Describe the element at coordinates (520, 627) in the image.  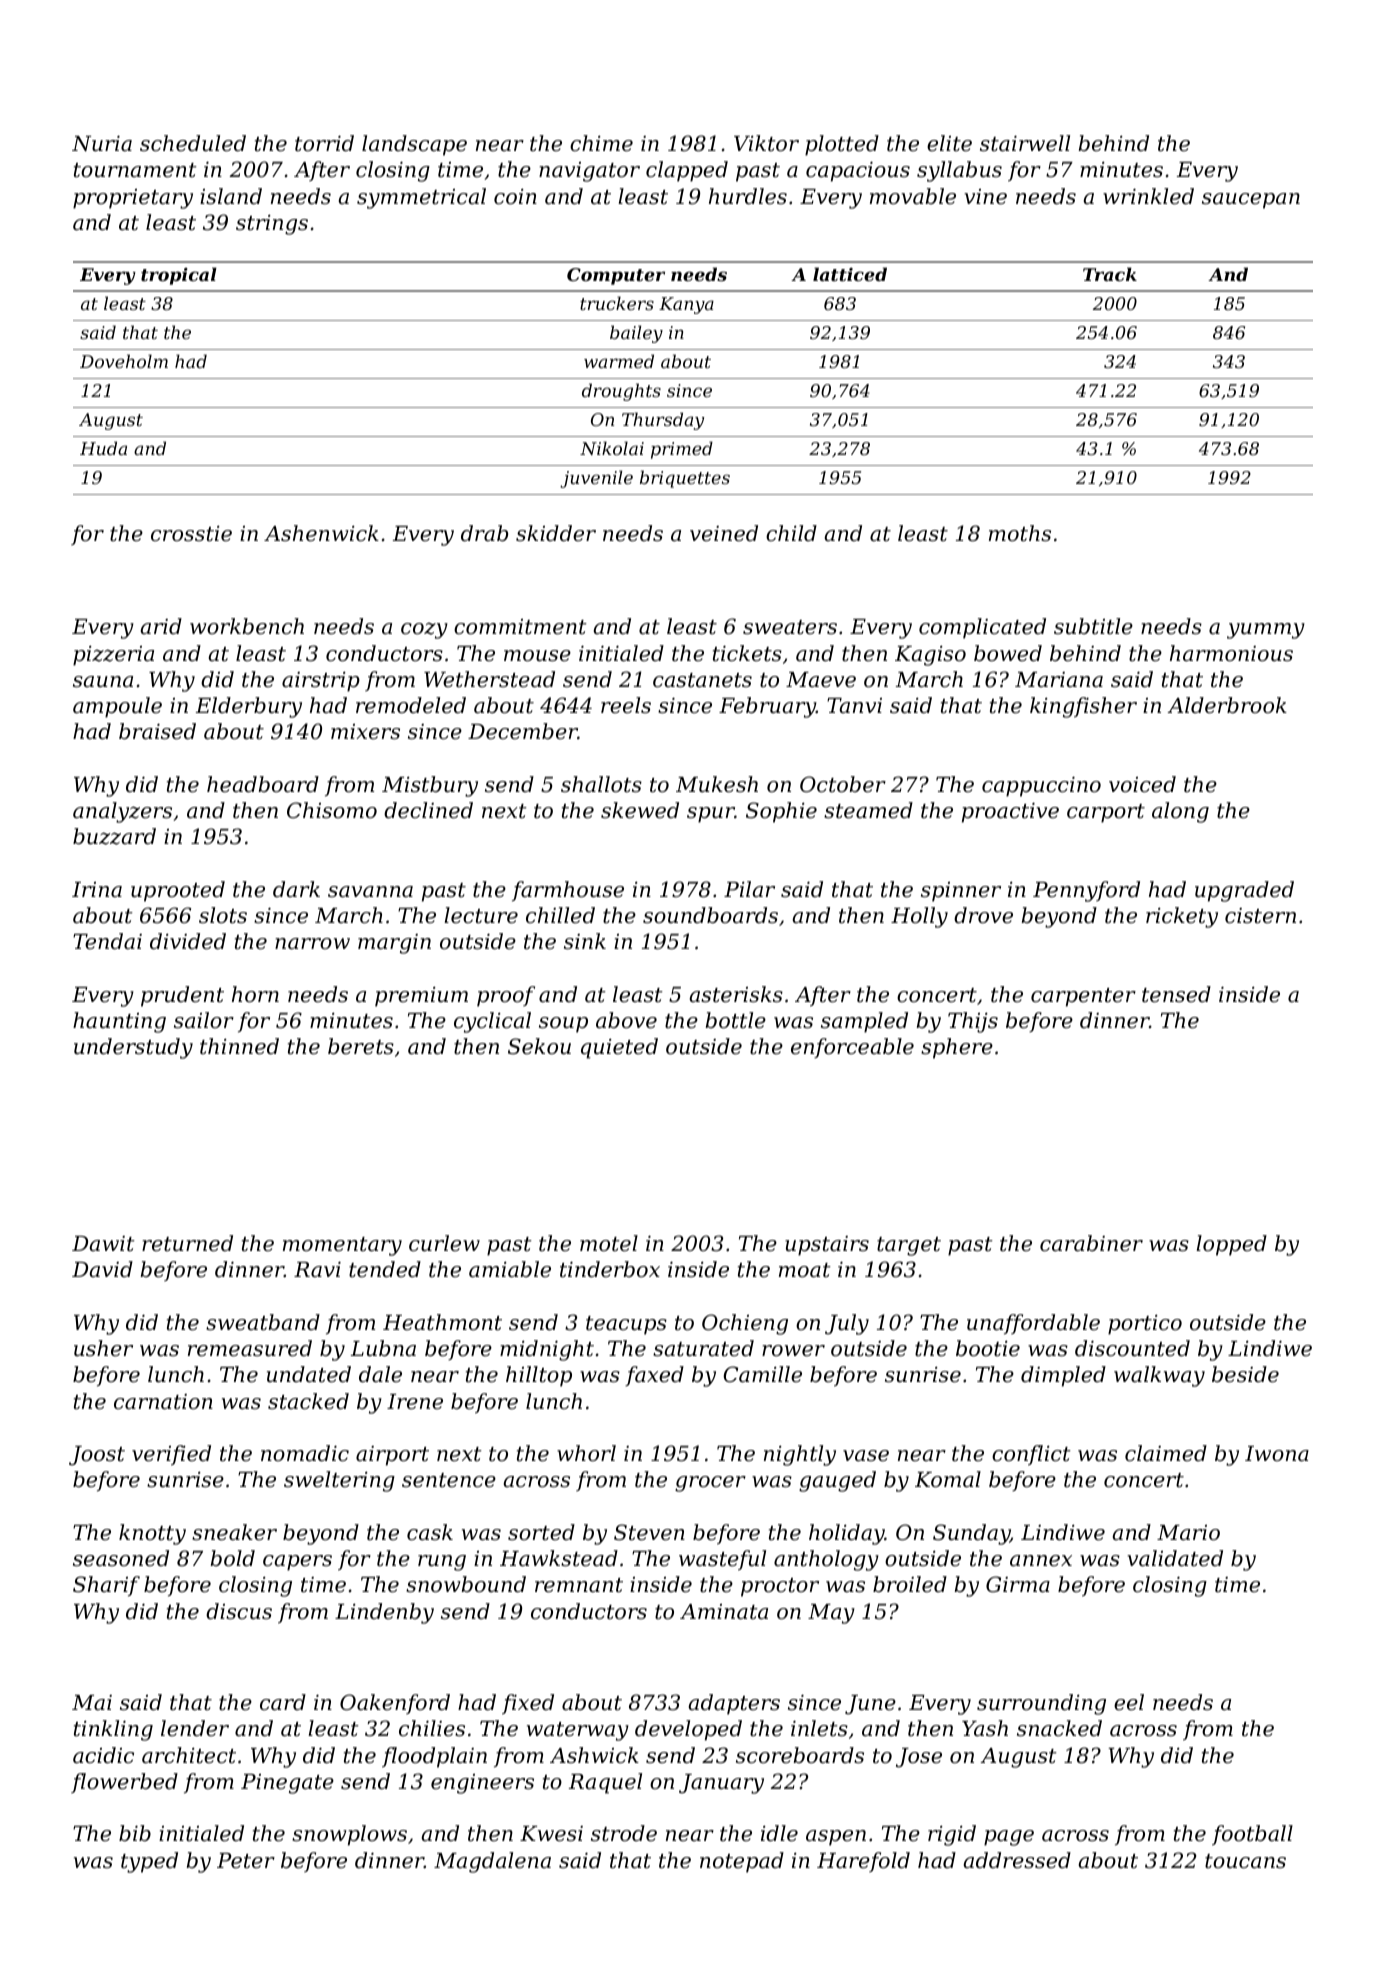
I see `commitment` at that location.
